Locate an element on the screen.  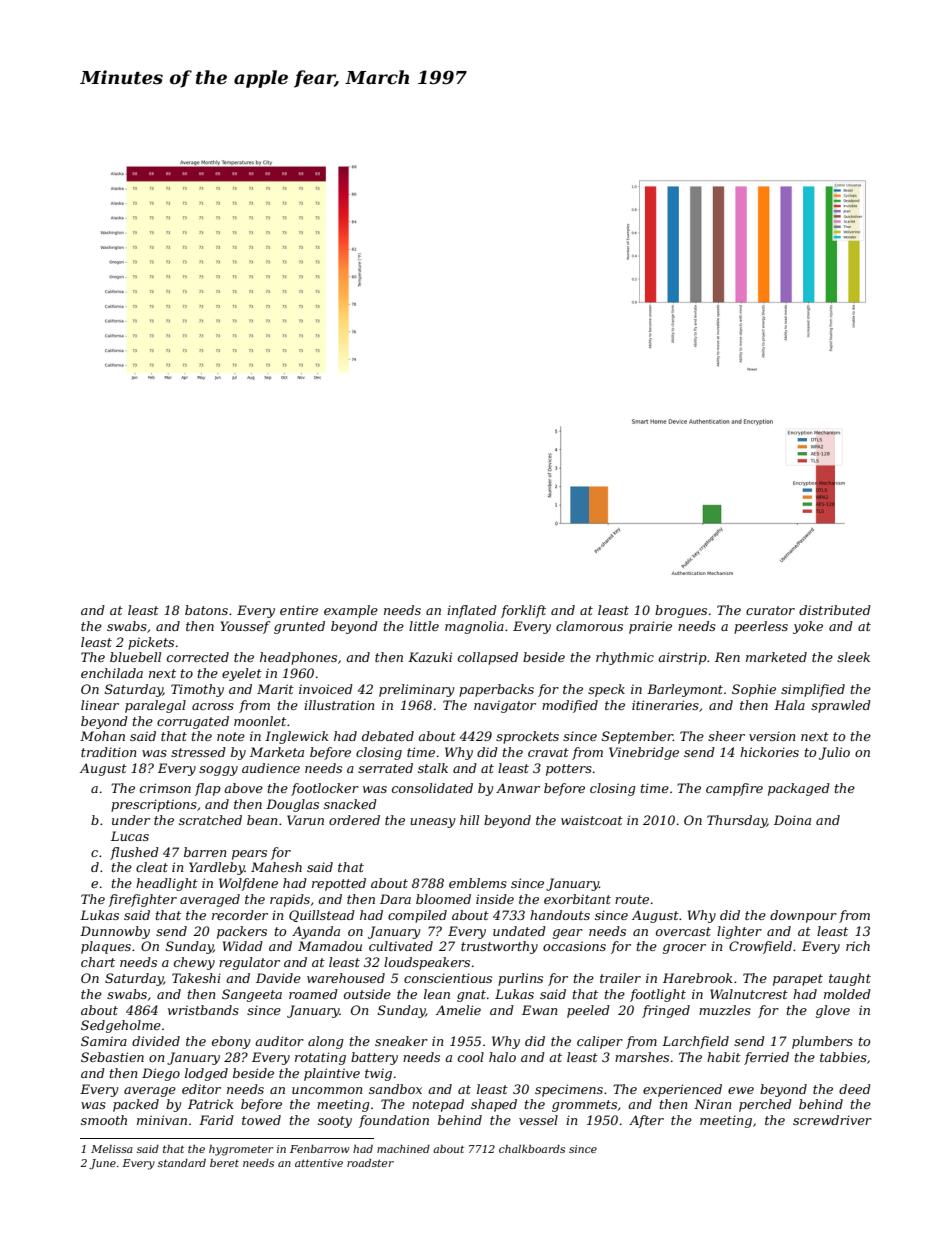
Ewan is located at coordinates (540, 1010).
